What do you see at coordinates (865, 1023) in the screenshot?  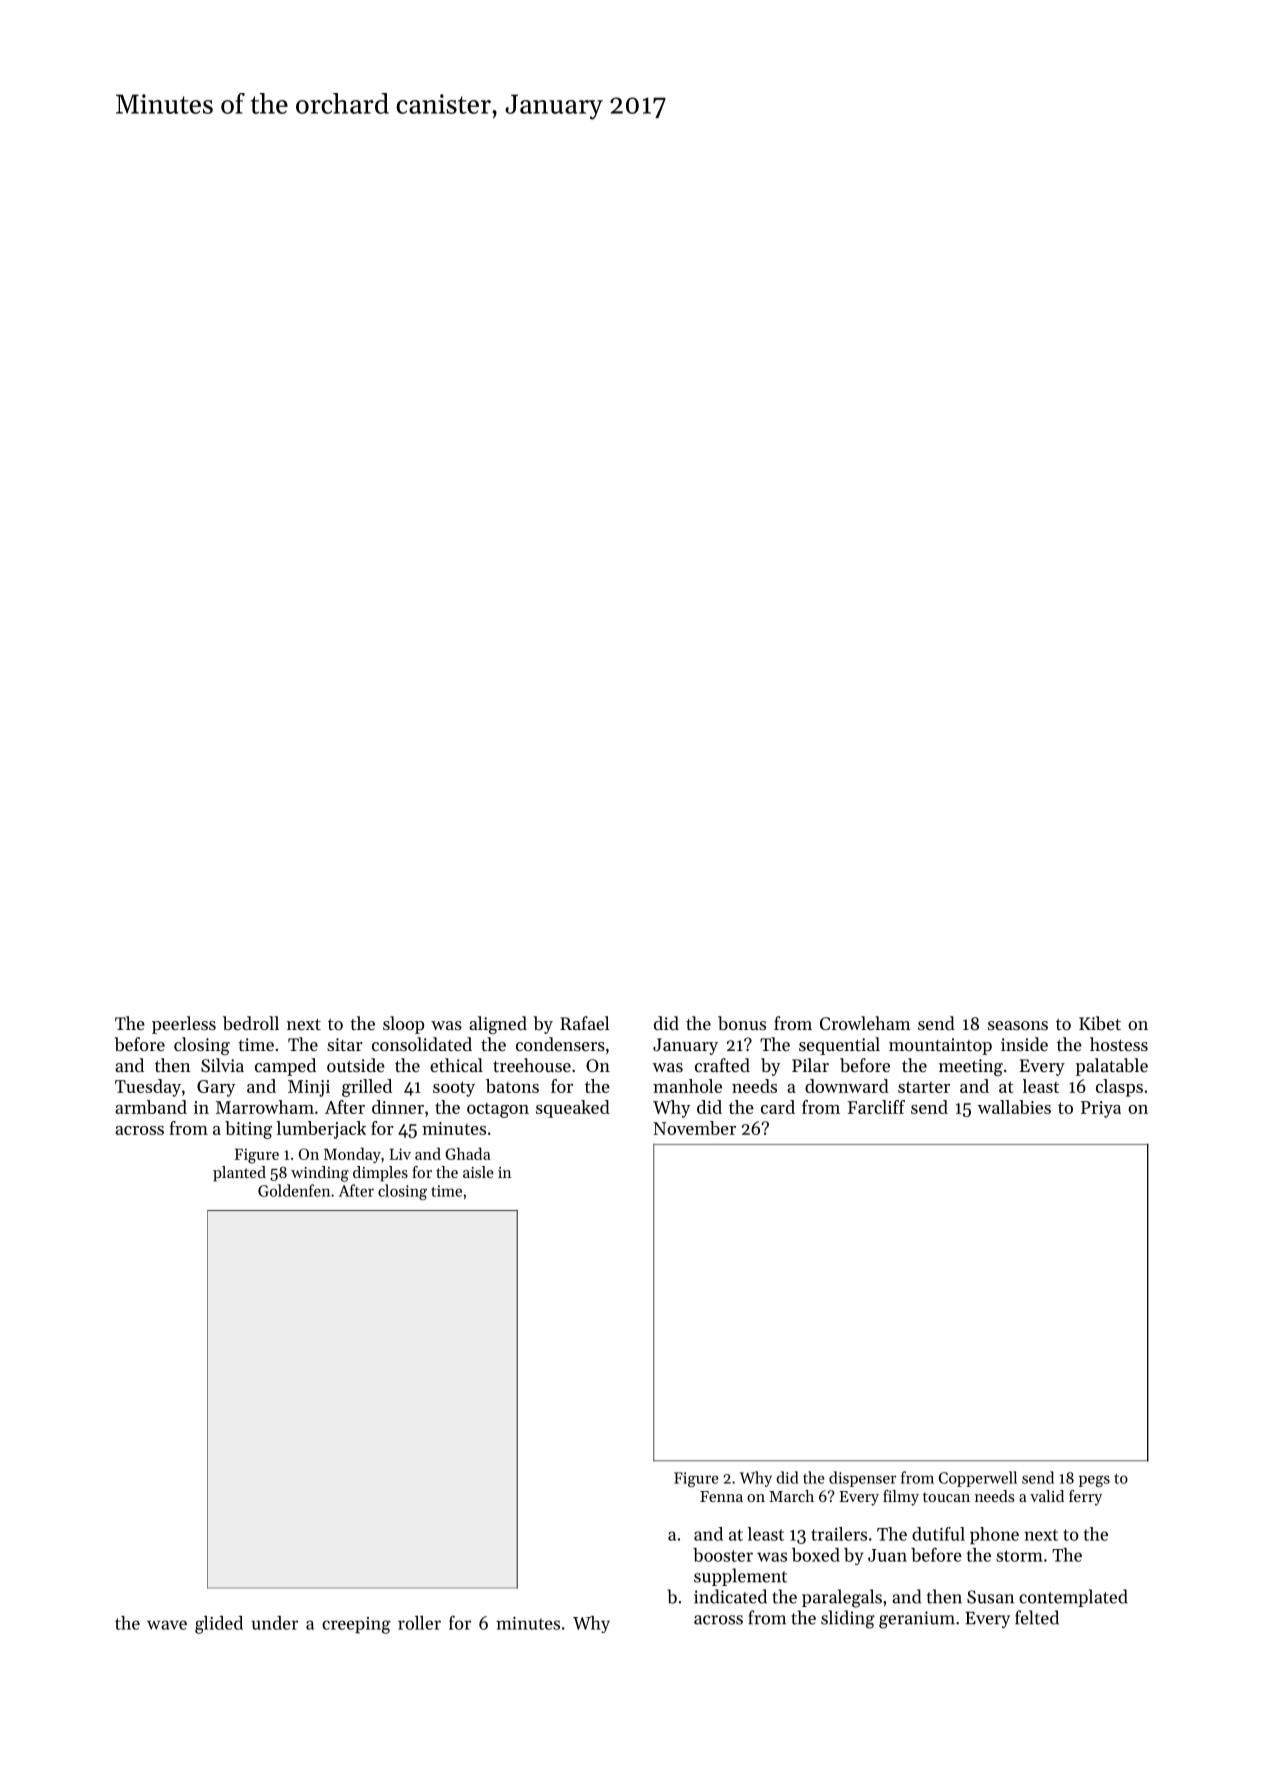 I see `Crowleham` at bounding box center [865, 1023].
